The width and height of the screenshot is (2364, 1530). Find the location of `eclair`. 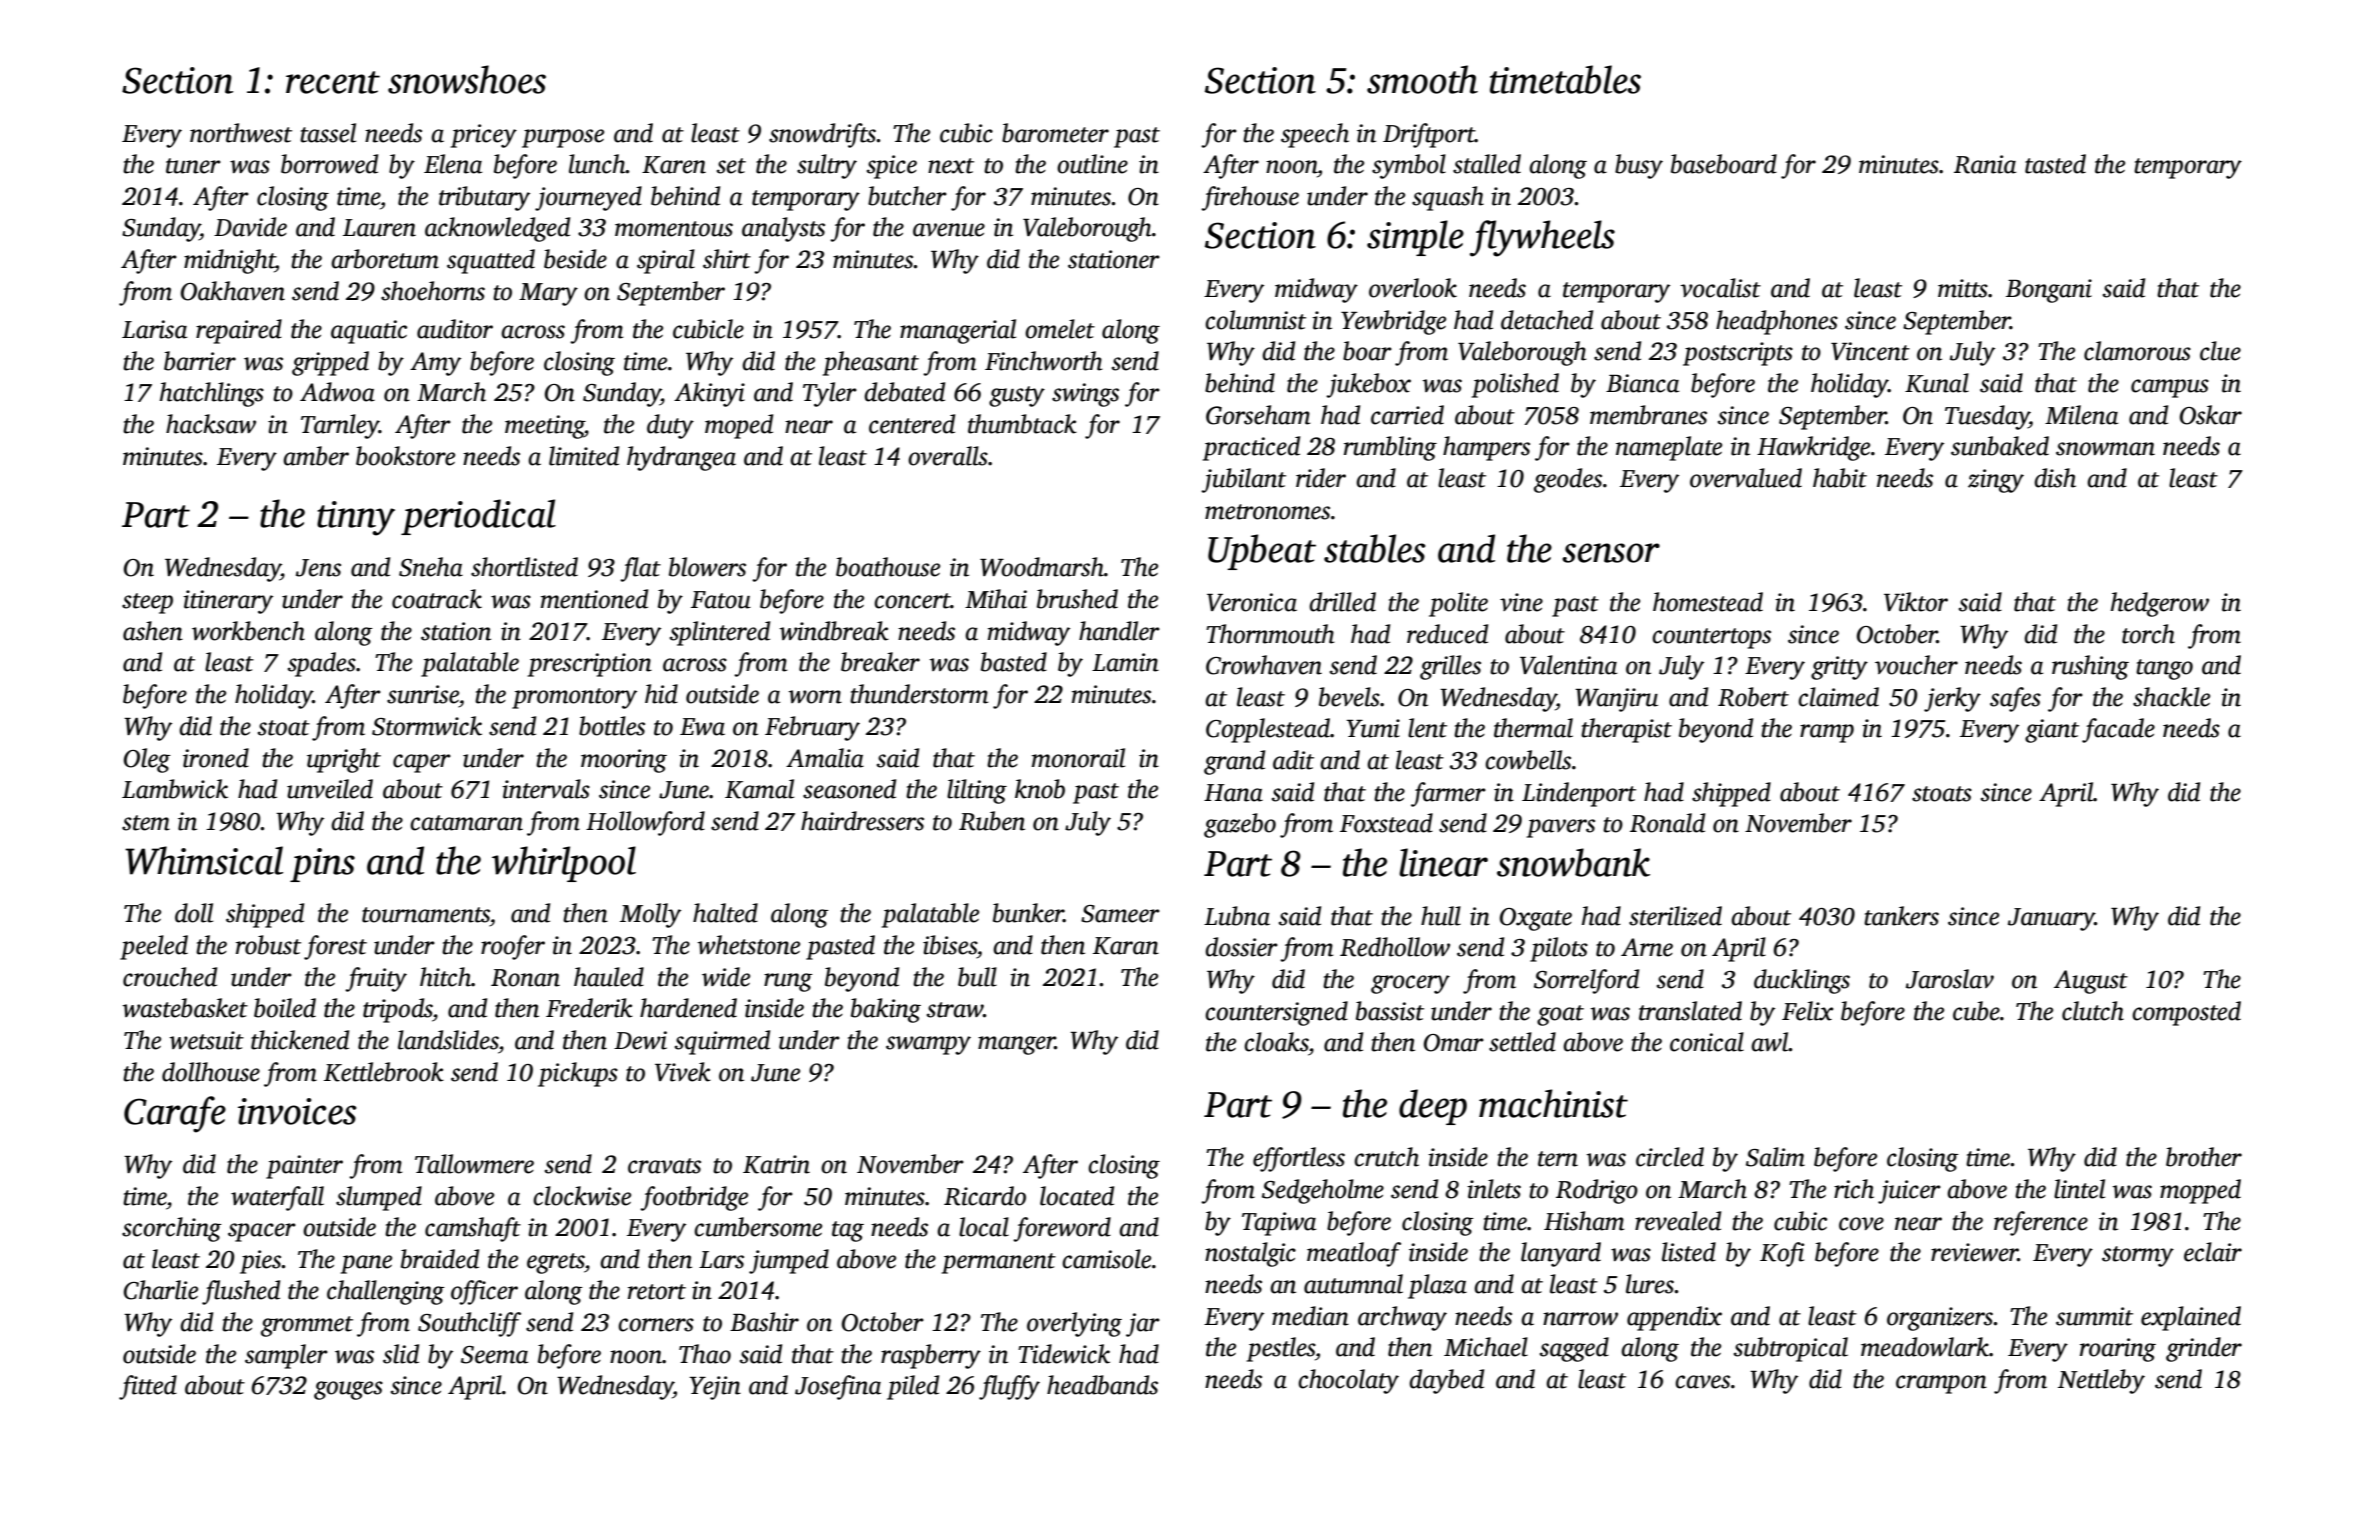

eclair is located at coordinates (2213, 1252).
